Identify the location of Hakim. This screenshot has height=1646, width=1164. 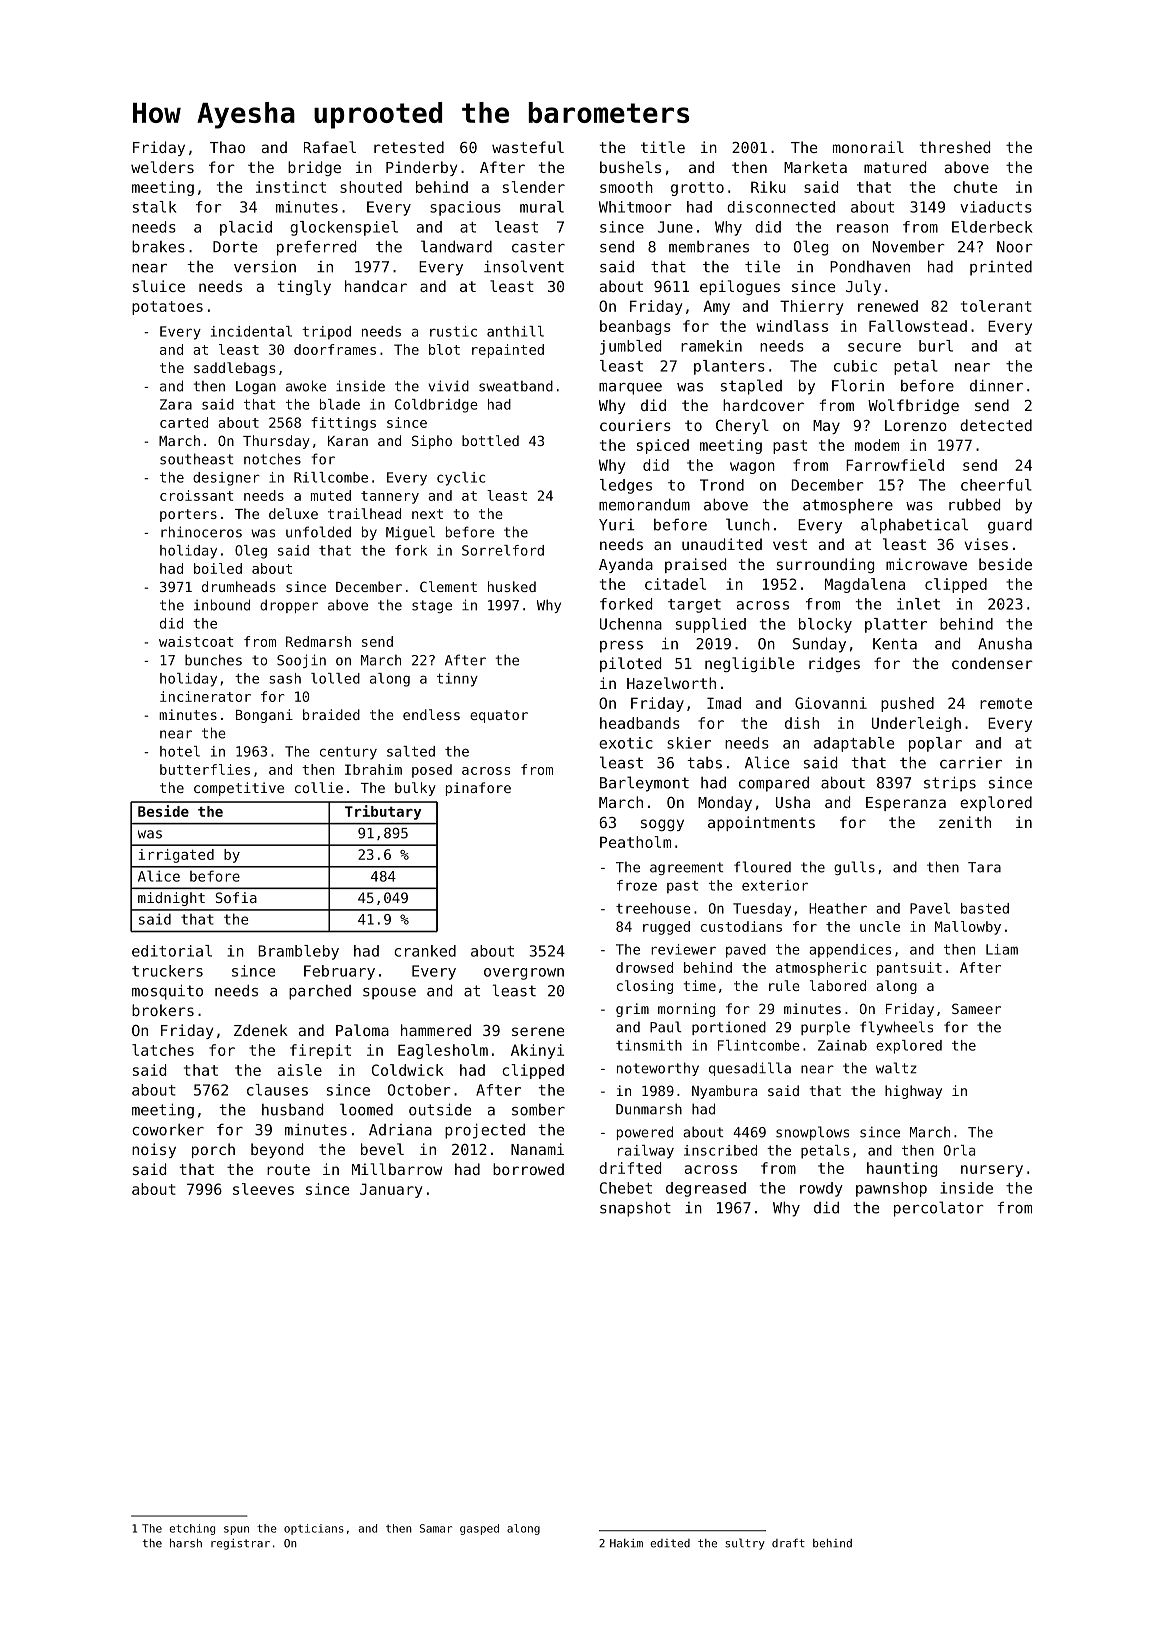
(626, 1543).
